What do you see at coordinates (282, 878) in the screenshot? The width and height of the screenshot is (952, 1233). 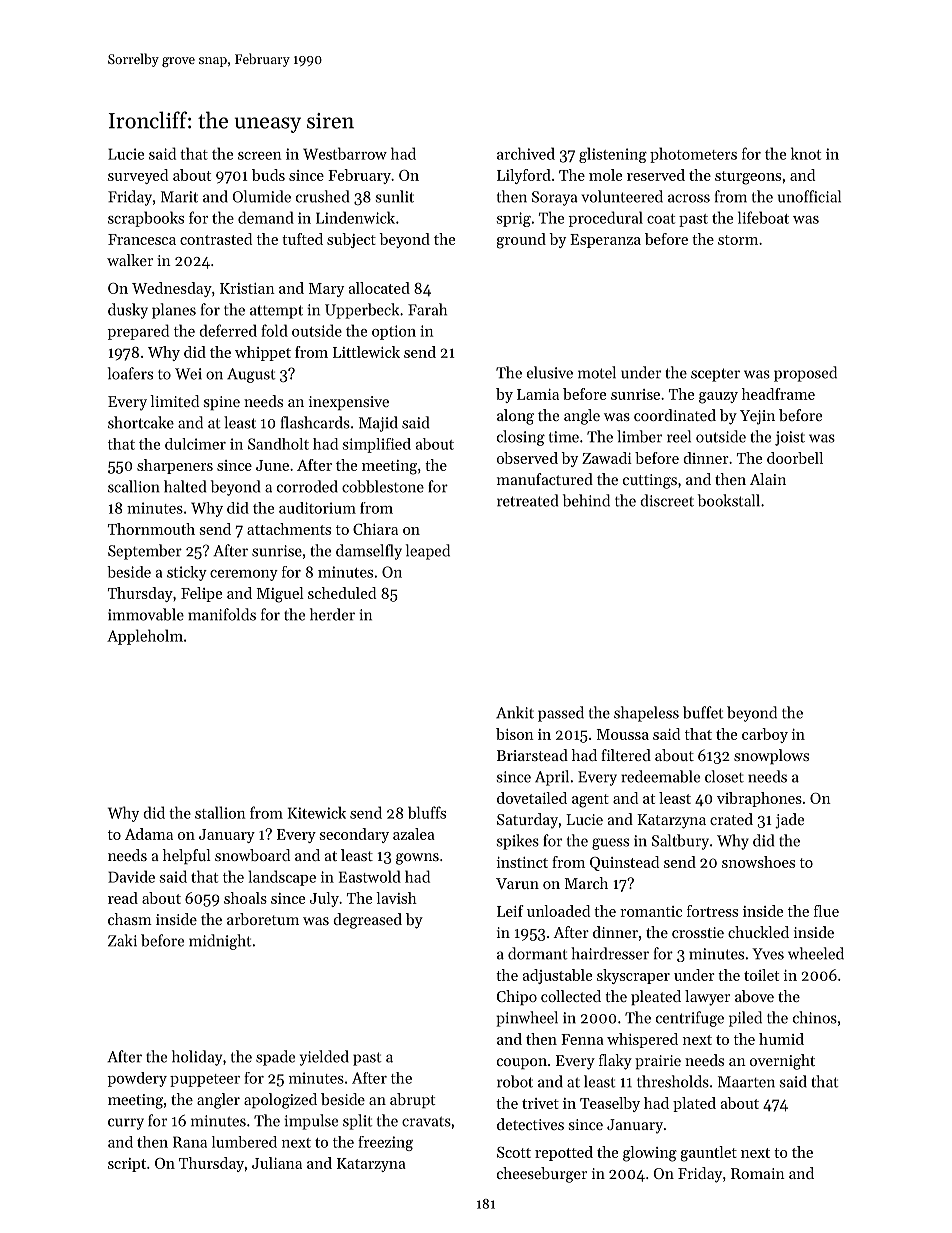 I see `landscape` at bounding box center [282, 878].
